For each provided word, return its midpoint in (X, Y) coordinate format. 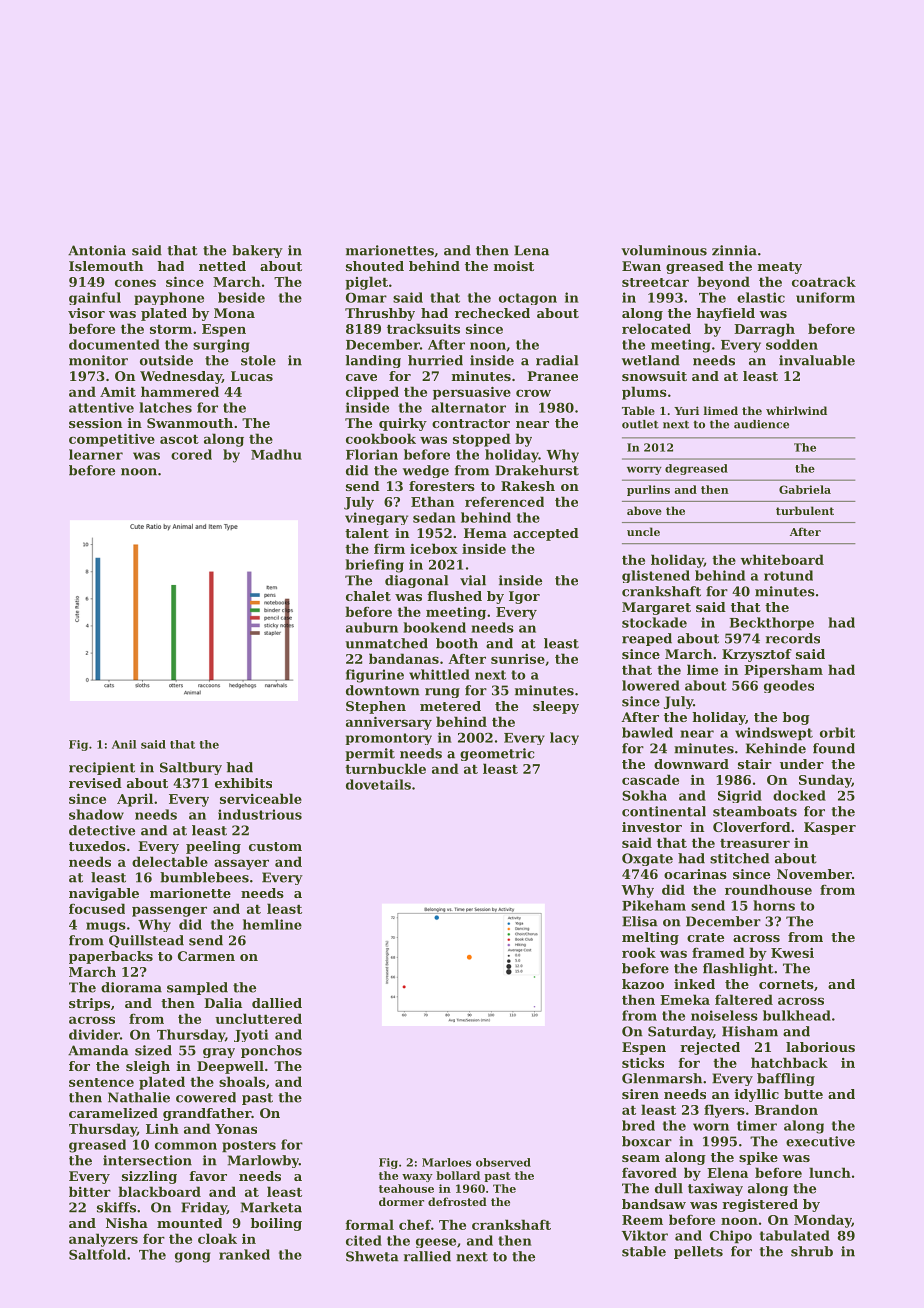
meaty (780, 268)
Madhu (276, 454)
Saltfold (97, 1254)
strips (89, 1004)
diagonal (416, 581)
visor (86, 313)
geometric (497, 754)
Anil (124, 744)
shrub (812, 1251)
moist (514, 266)
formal (370, 1224)
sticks (643, 1062)
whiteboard (782, 559)
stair (755, 764)
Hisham (750, 1031)
